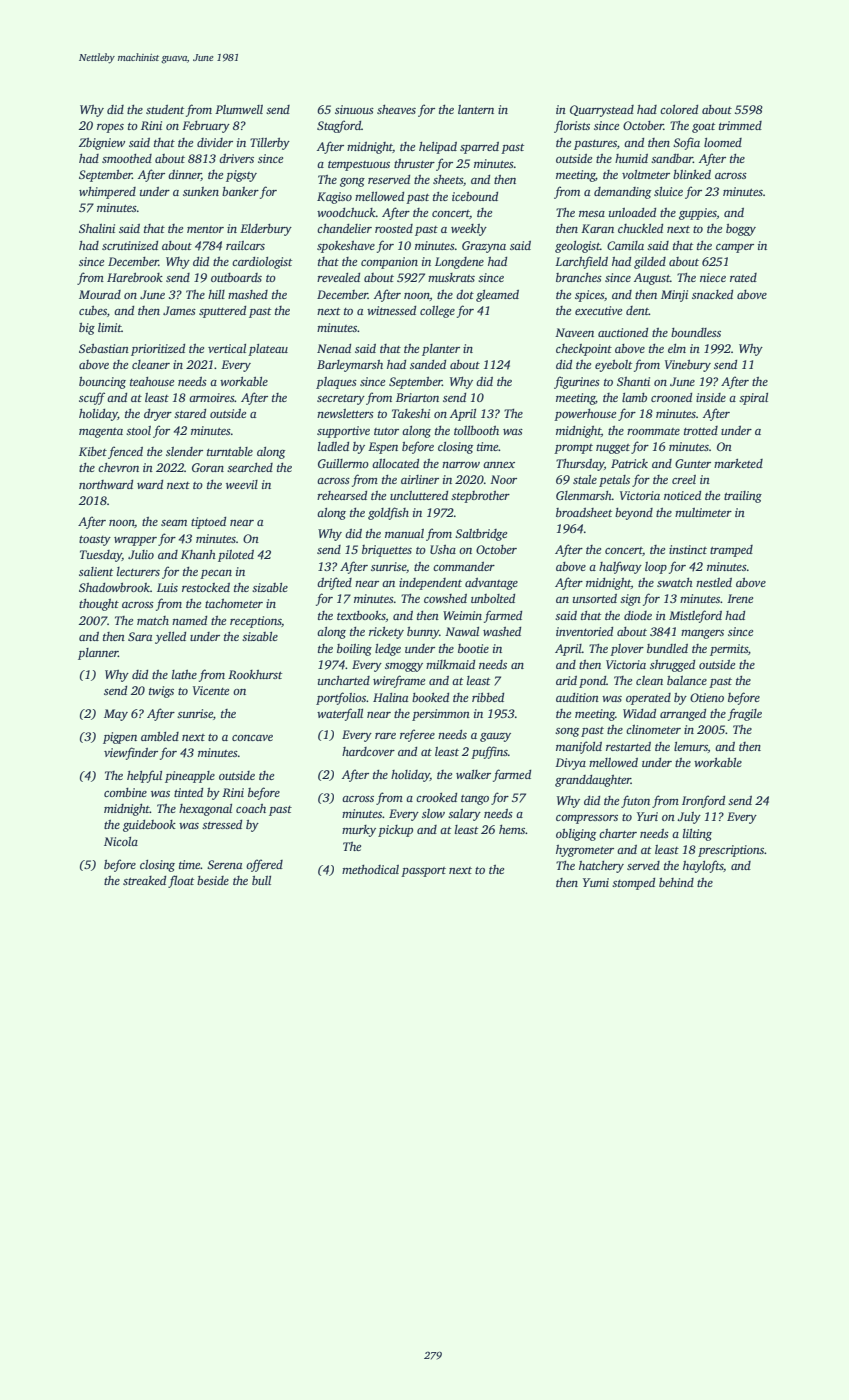  Describe the element at coordinates (261, 880) in the page. I see `bull` at that location.
